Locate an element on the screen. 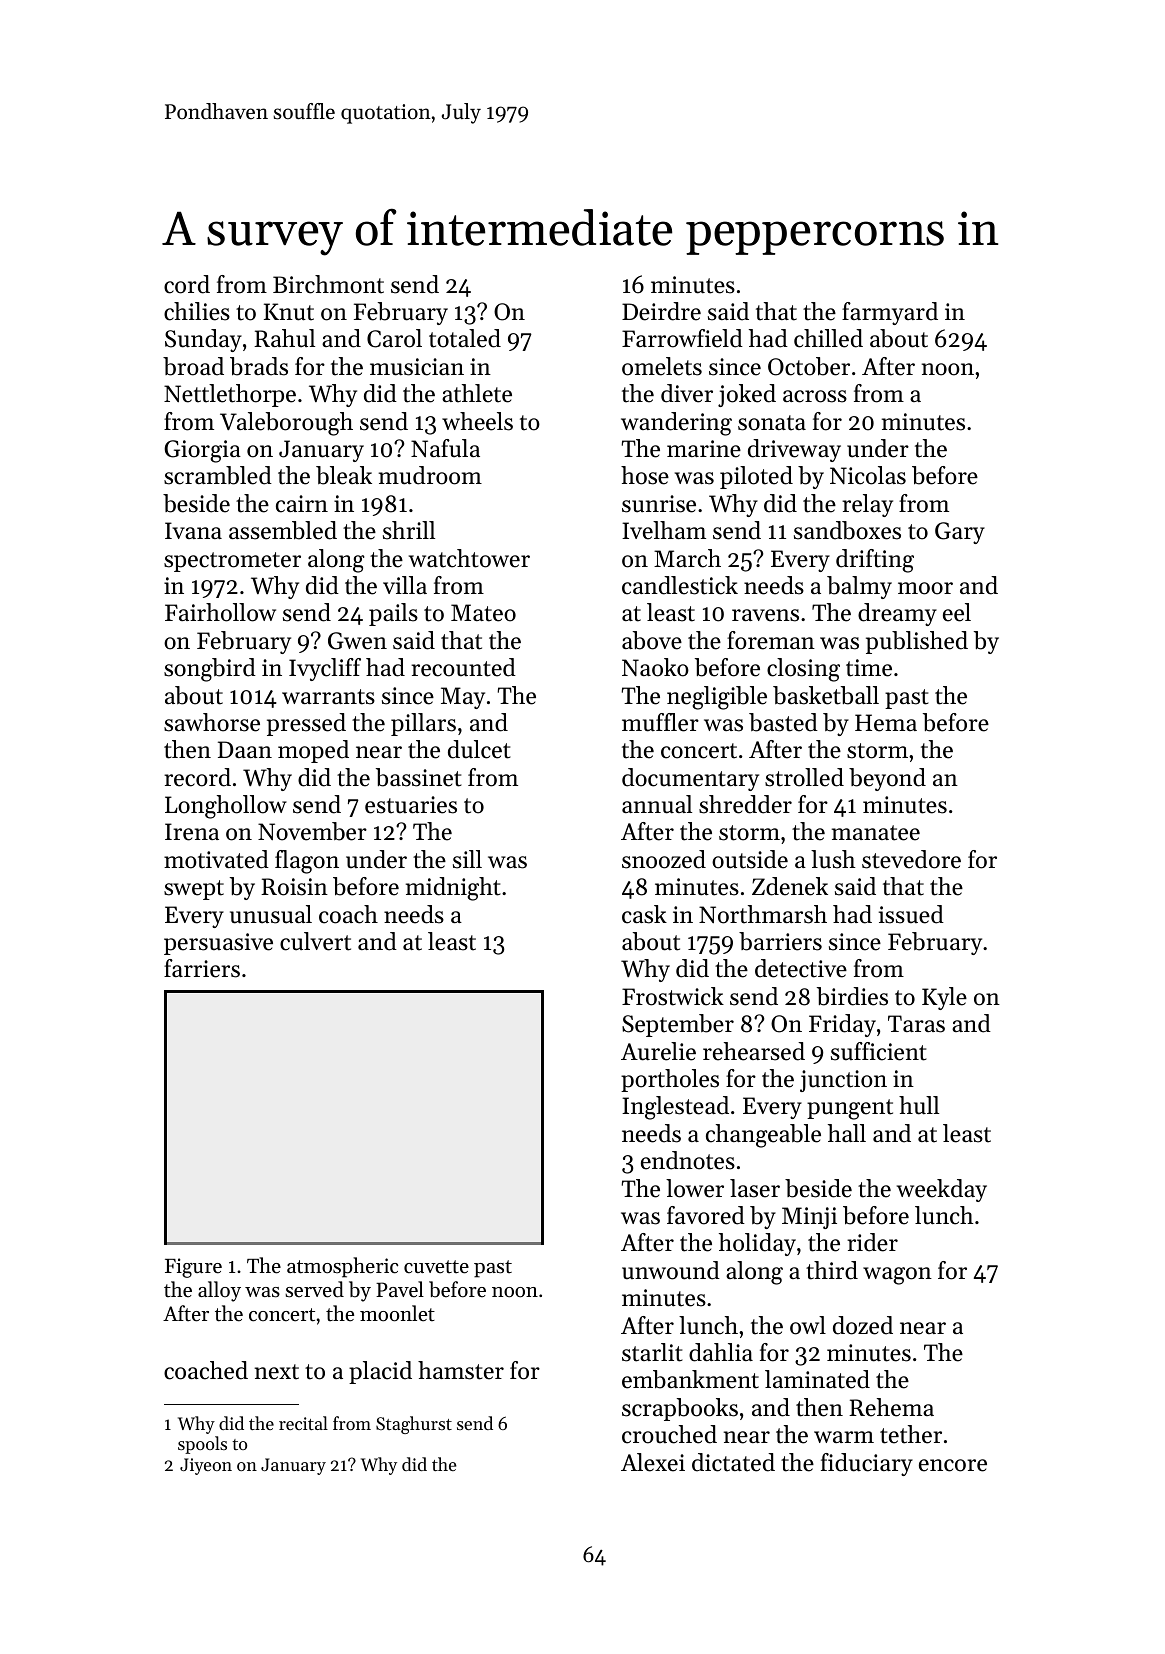  hull is located at coordinates (919, 1105).
